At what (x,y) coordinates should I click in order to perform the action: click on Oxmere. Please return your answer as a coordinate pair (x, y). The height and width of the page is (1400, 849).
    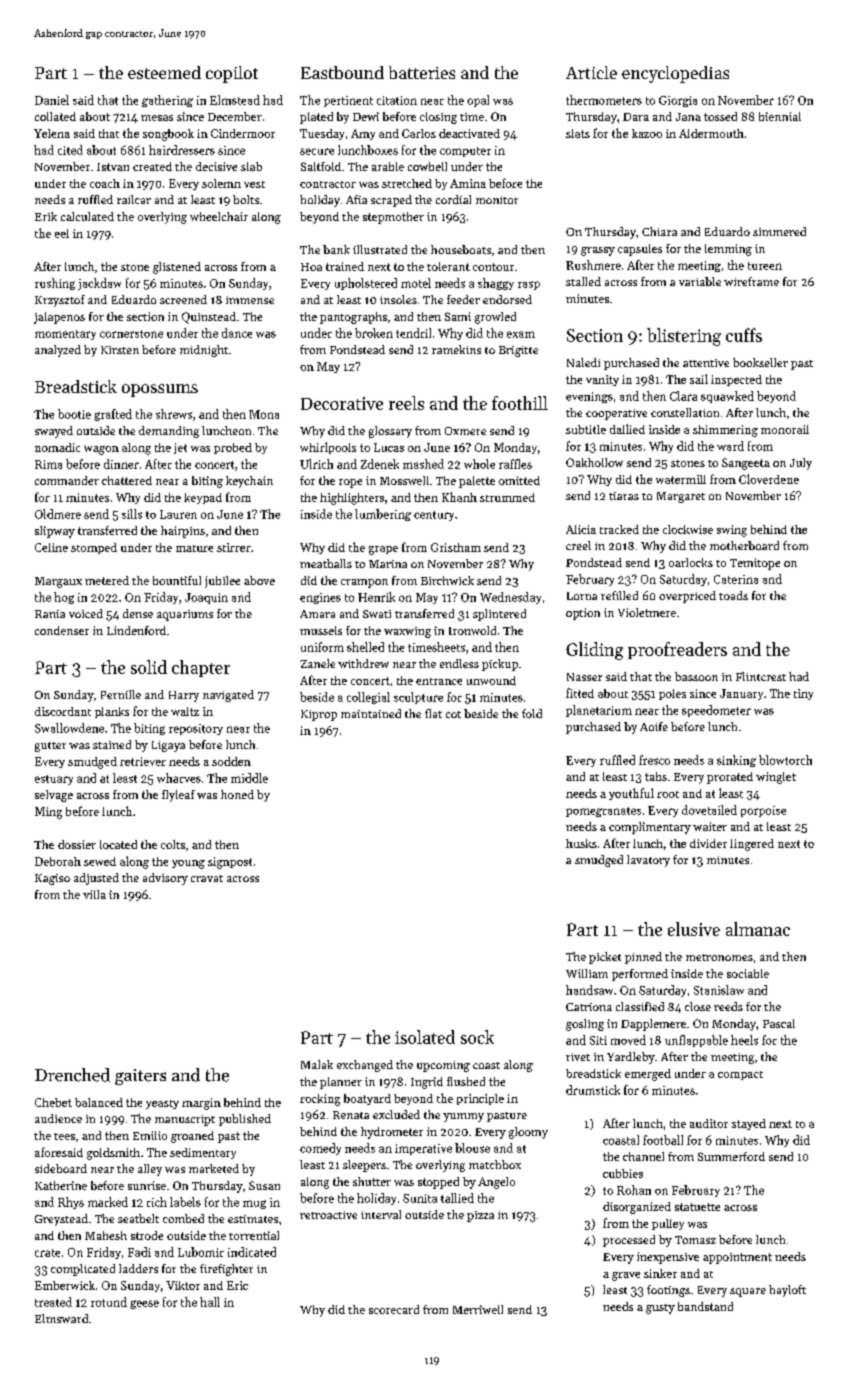
    Looking at the image, I should click on (465, 431).
